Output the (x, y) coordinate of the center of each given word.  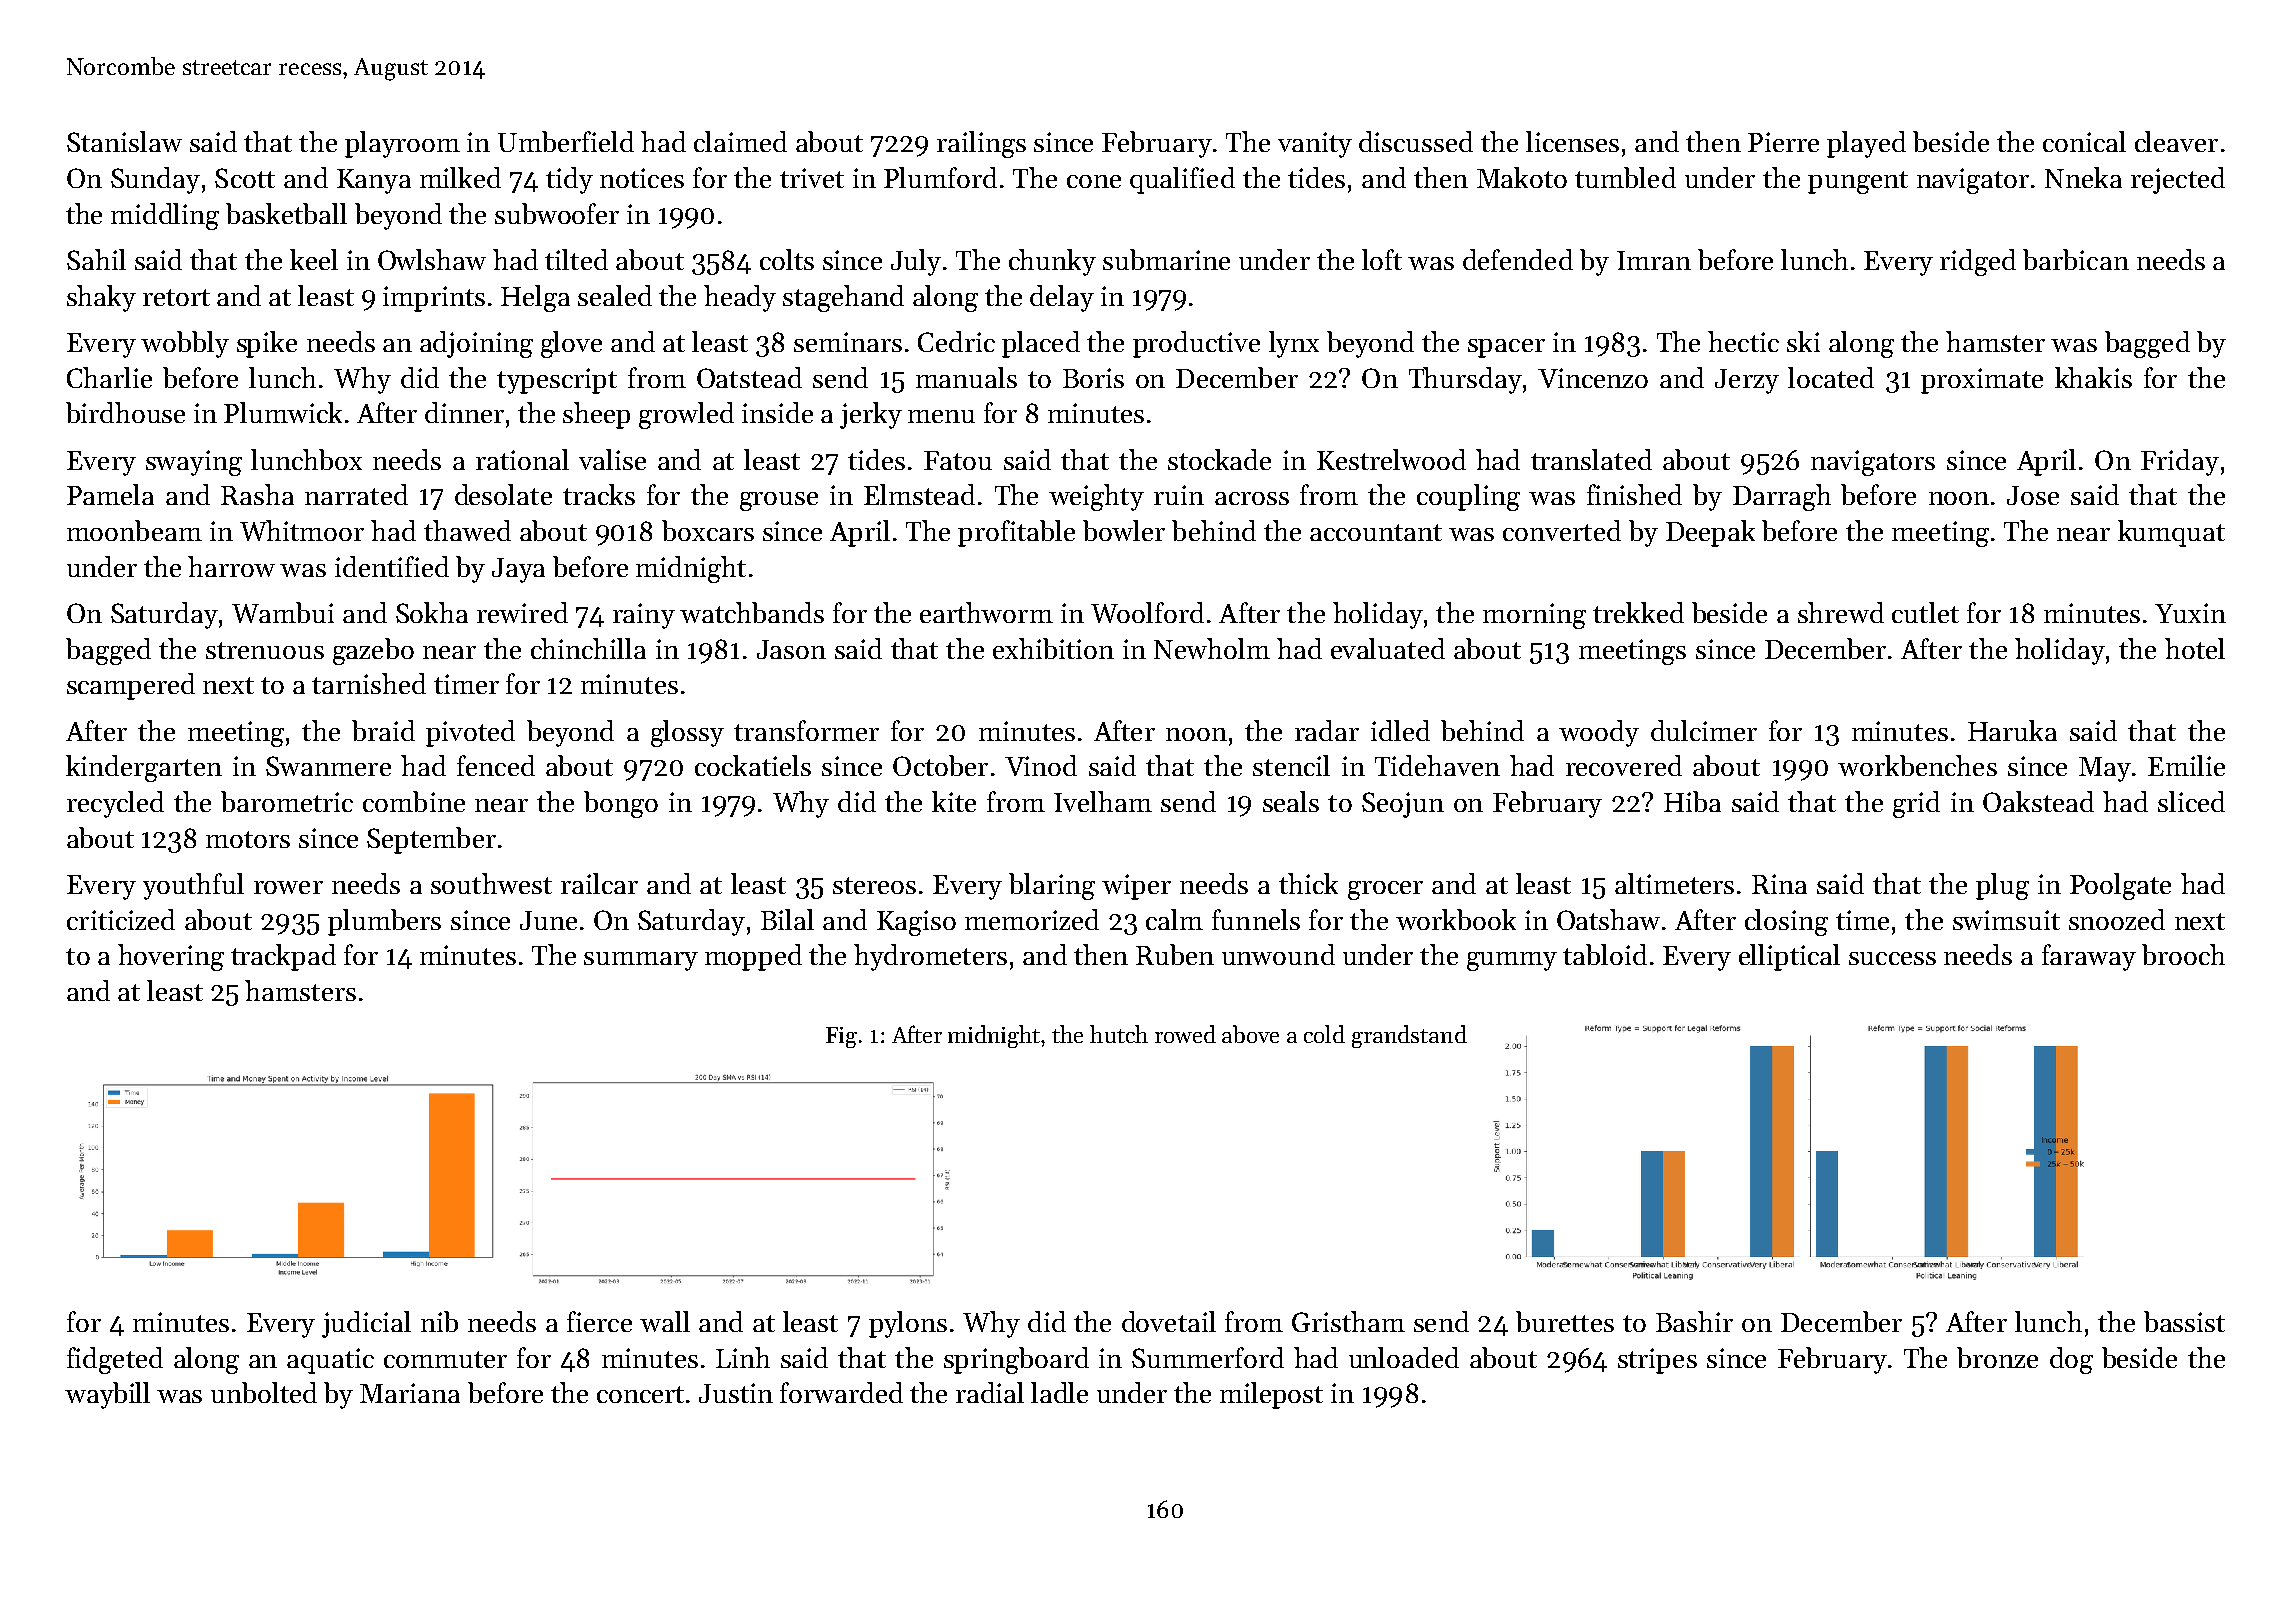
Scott (245, 178)
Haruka (2012, 730)
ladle (1059, 1392)
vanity (1315, 145)
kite (954, 801)
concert (640, 1394)
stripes (1657, 1361)
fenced (496, 765)
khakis (2093, 377)
